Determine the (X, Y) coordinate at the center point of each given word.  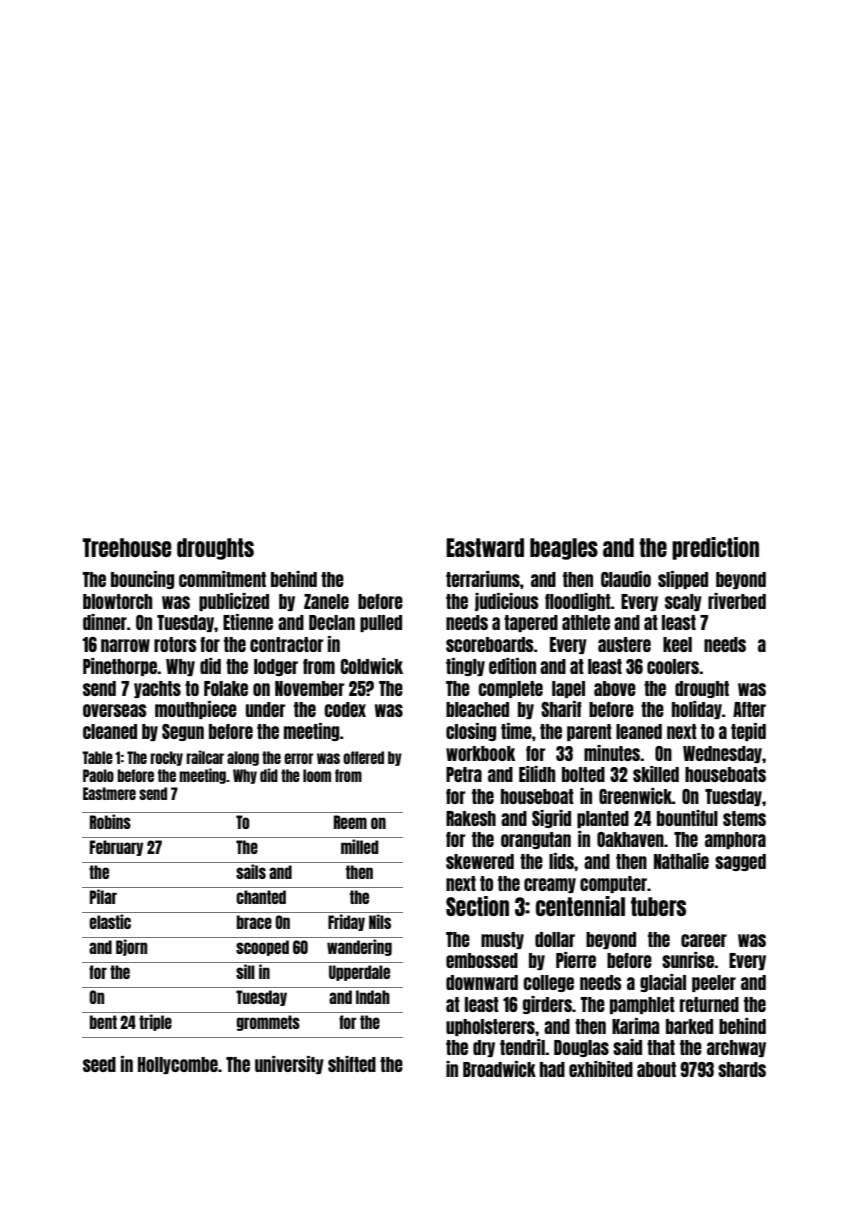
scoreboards (490, 644)
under (266, 709)
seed (99, 1064)
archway (736, 1048)
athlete (586, 622)
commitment (222, 579)
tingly (465, 667)
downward (482, 982)
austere (624, 644)
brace (254, 922)
